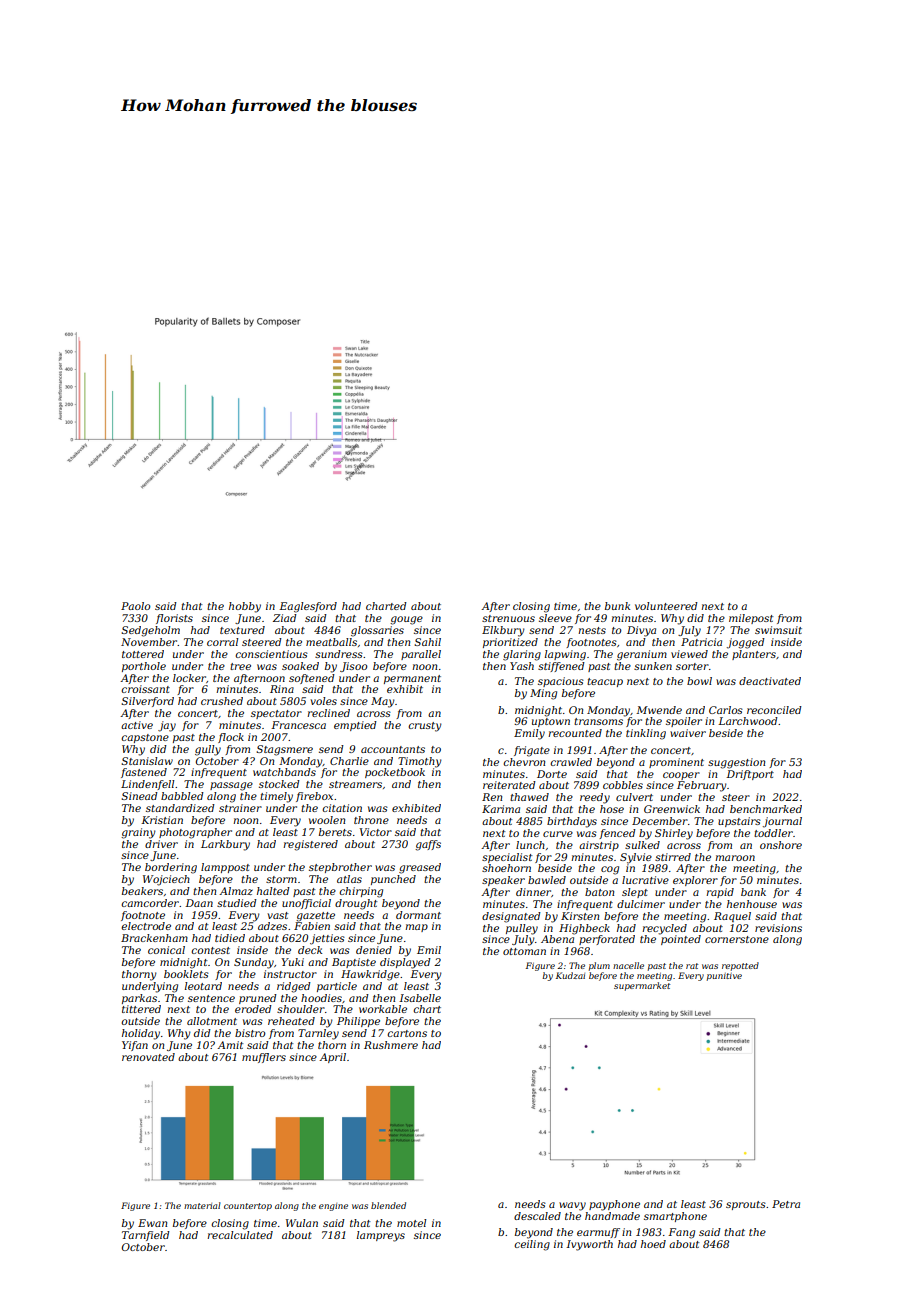 The width and height of the document is (924, 1308). What do you see at coordinates (388, 1205) in the document?
I see `blended` at bounding box center [388, 1205].
